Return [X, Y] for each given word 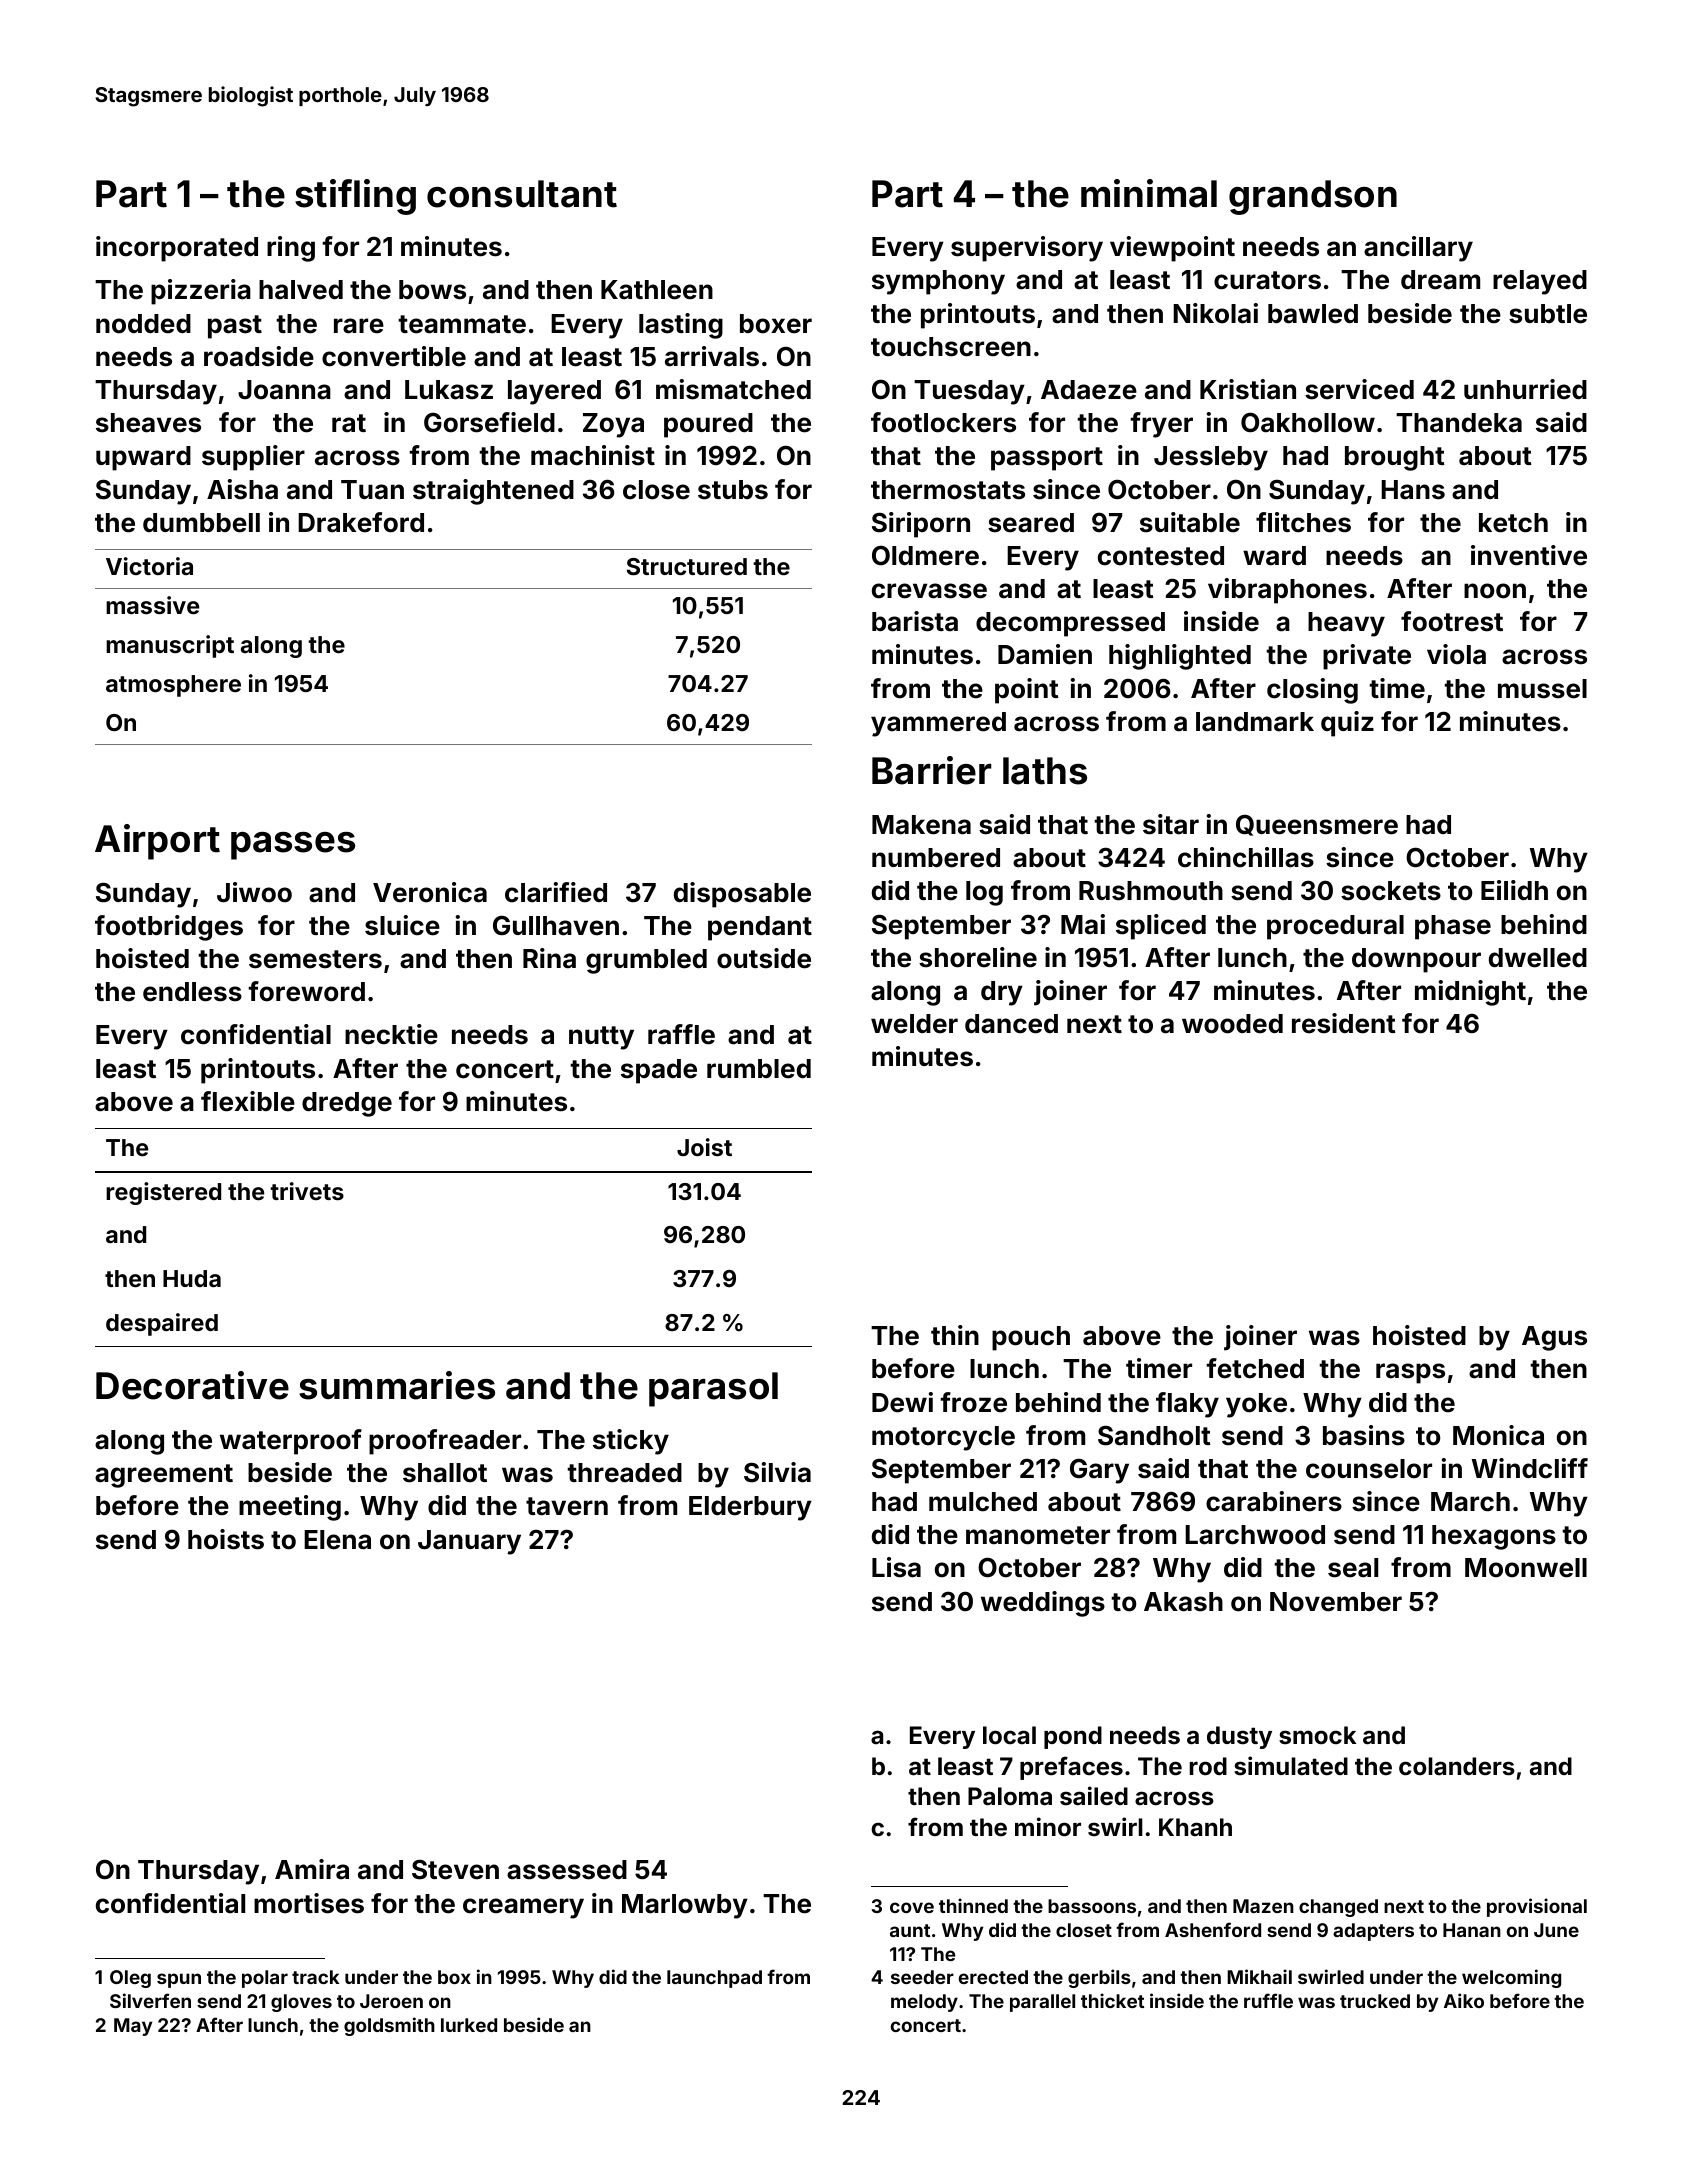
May [133, 2027]
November [1336, 1602]
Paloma [1010, 1796]
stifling [355, 197]
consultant [522, 194]
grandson [1313, 197]
